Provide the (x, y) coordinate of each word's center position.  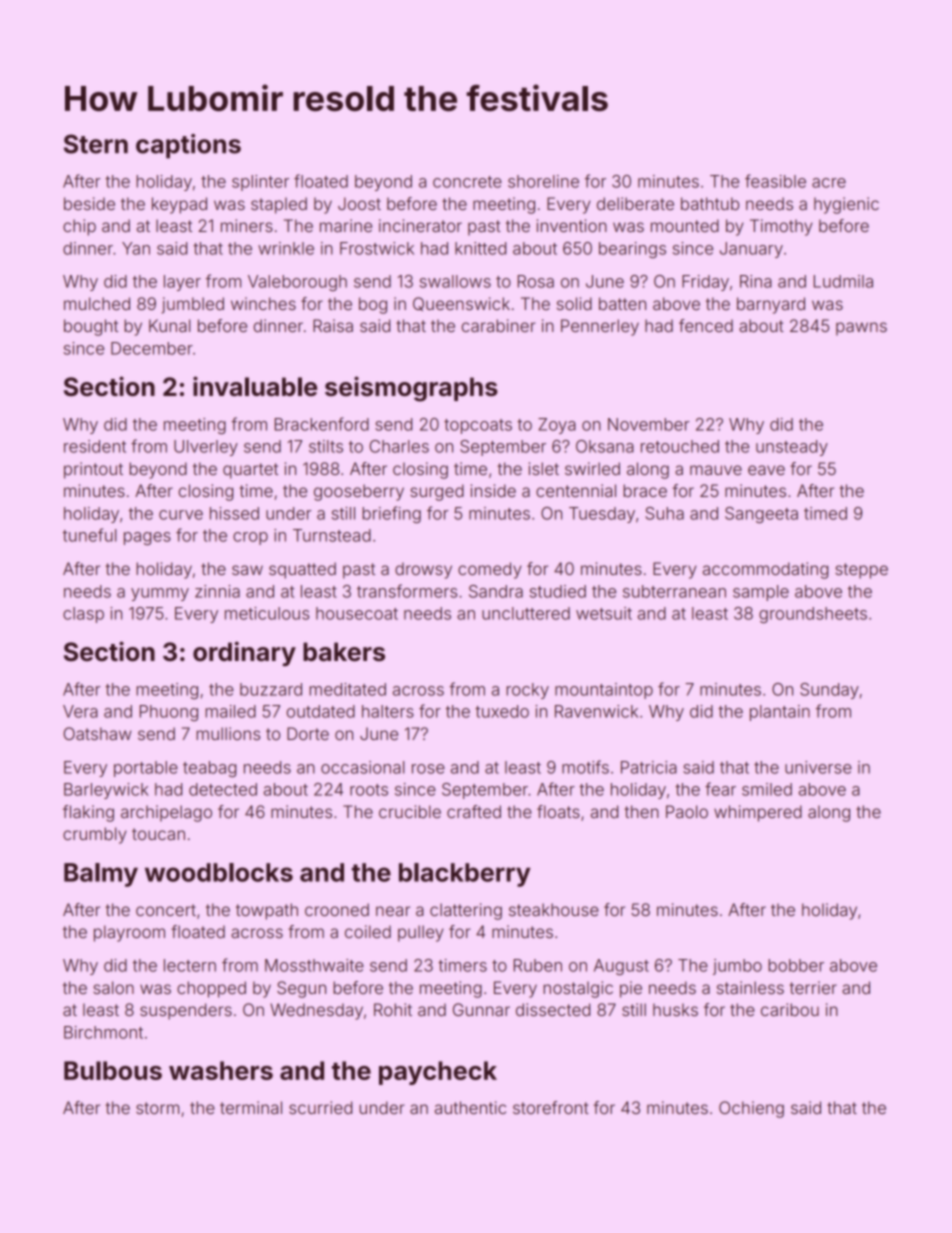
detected (223, 789)
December (152, 348)
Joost (359, 203)
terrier (813, 987)
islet (544, 468)
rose (428, 769)
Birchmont (103, 1032)
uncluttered (526, 613)
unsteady (792, 448)
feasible (775, 181)
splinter (260, 183)
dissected (553, 1009)
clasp (83, 615)
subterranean (674, 591)
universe (818, 767)
